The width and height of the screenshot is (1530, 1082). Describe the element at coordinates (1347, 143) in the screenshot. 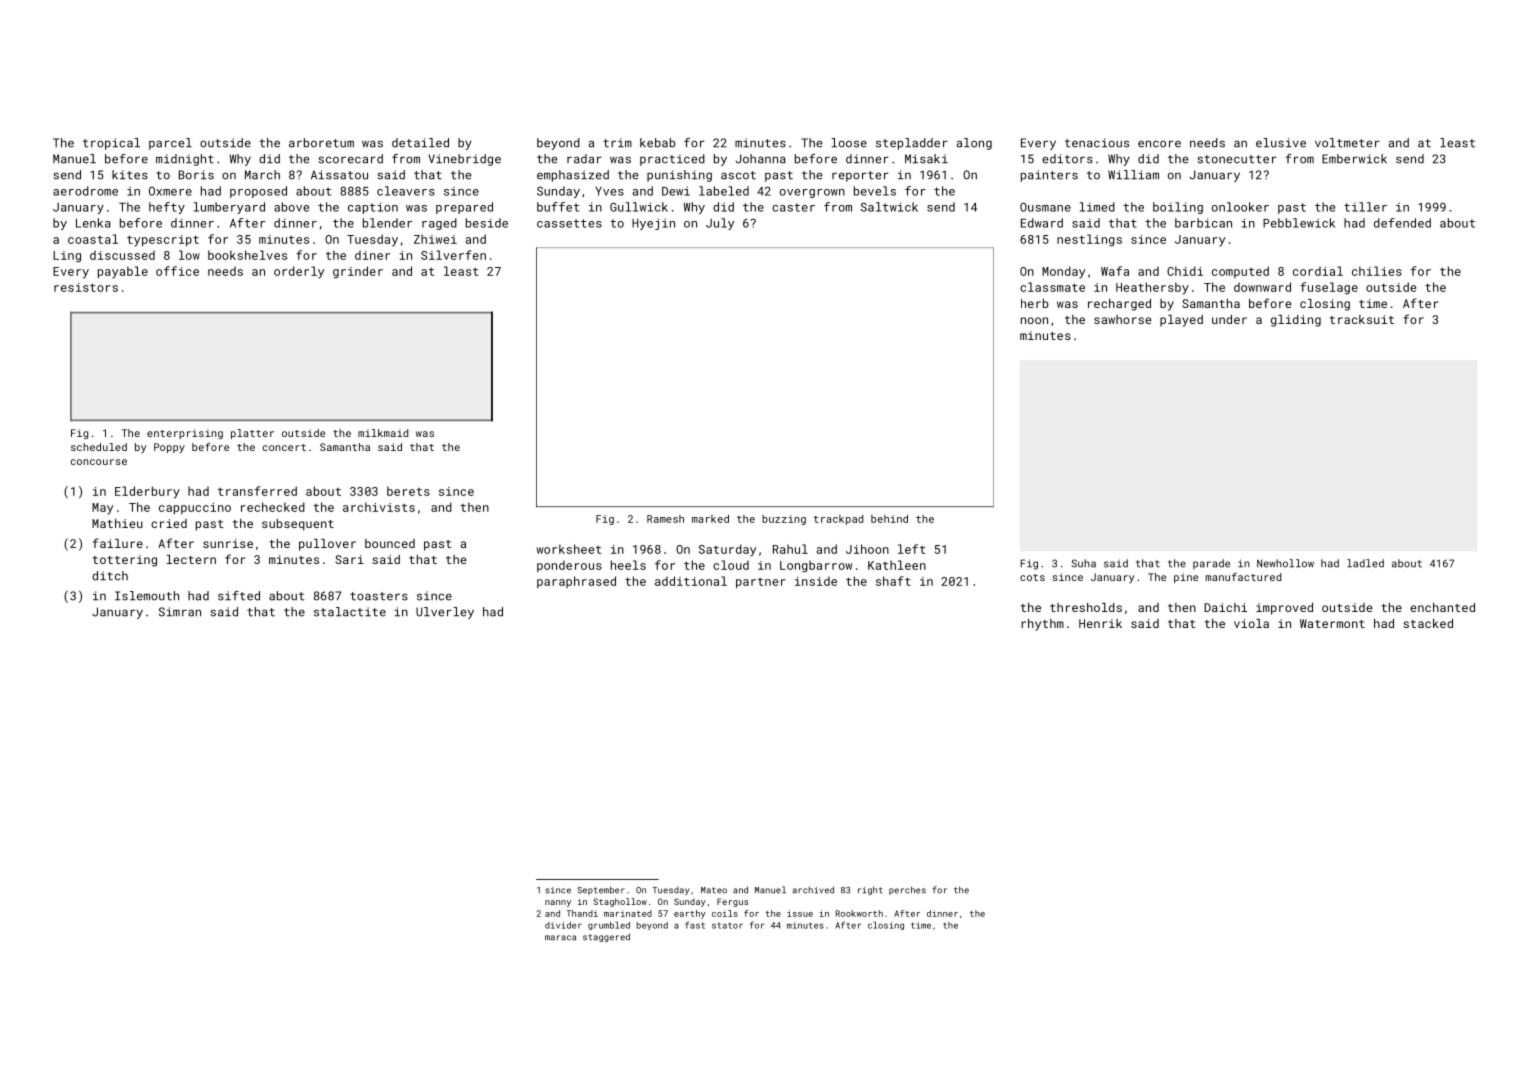

I see `voltmeter` at that location.
